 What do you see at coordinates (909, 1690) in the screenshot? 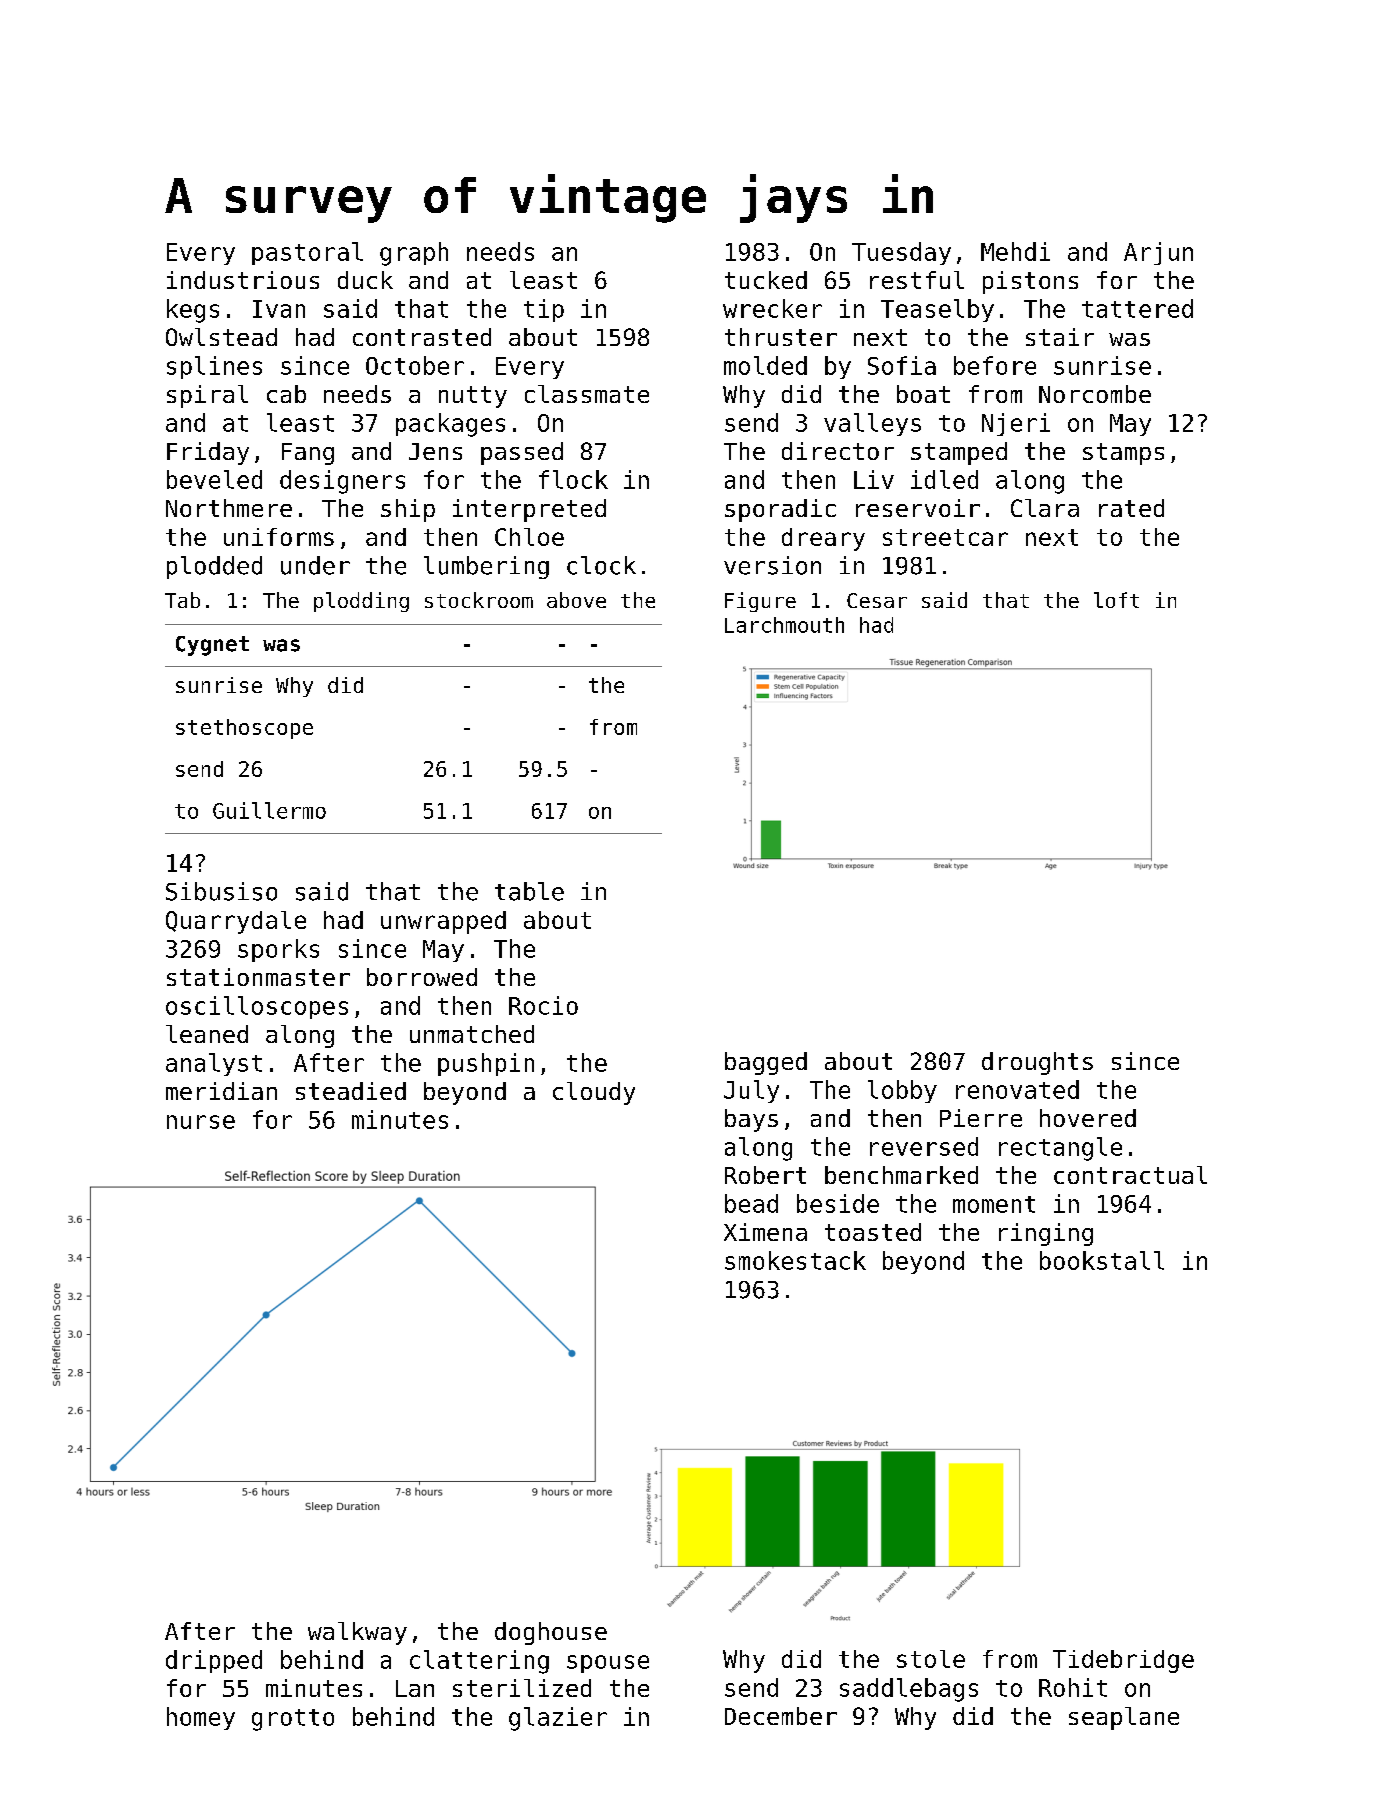
I see `saddlebags` at bounding box center [909, 1690].
